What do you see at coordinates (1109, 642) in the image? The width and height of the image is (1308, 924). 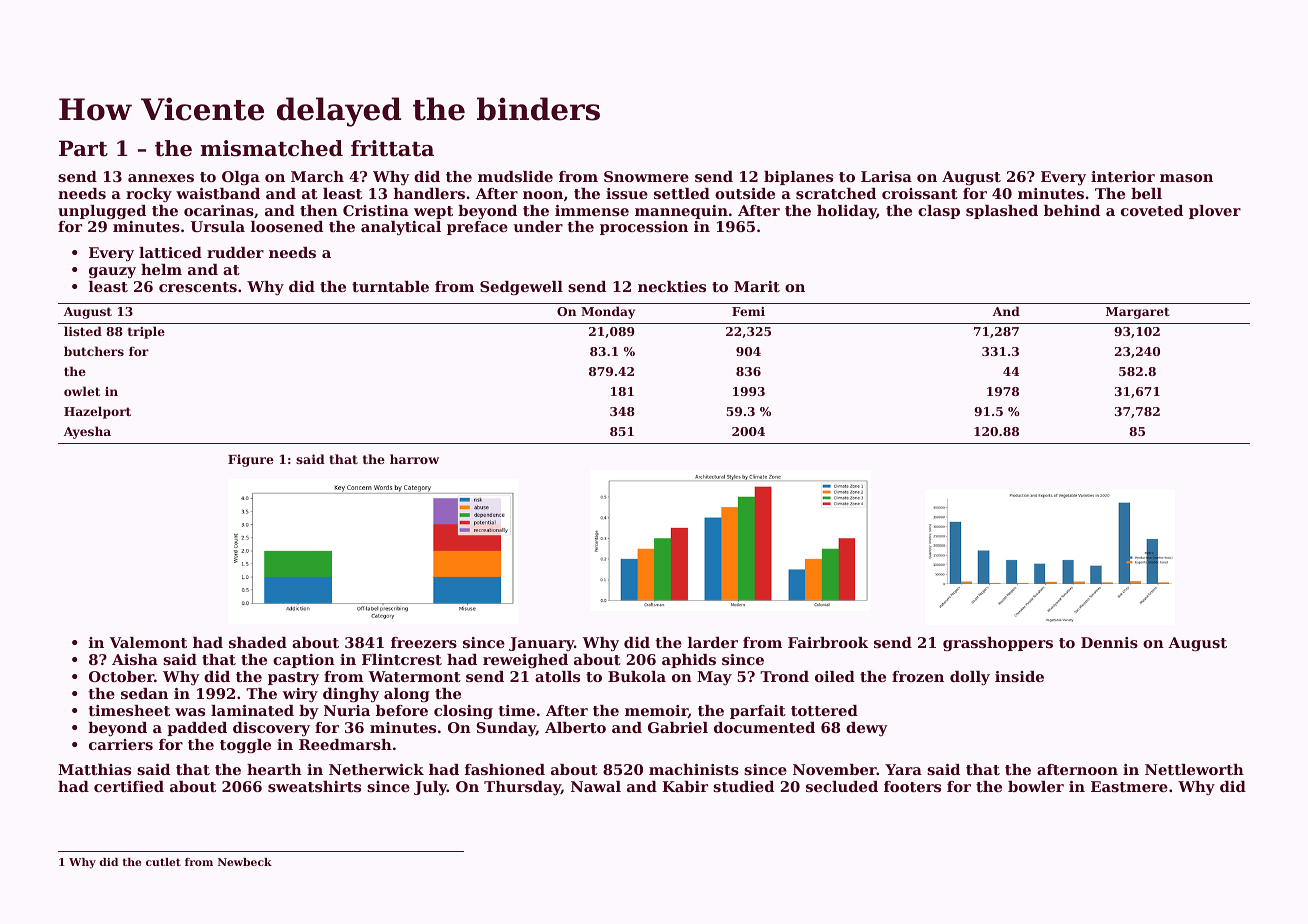 I see `Dennis` at bounding box center [1109, 642].
